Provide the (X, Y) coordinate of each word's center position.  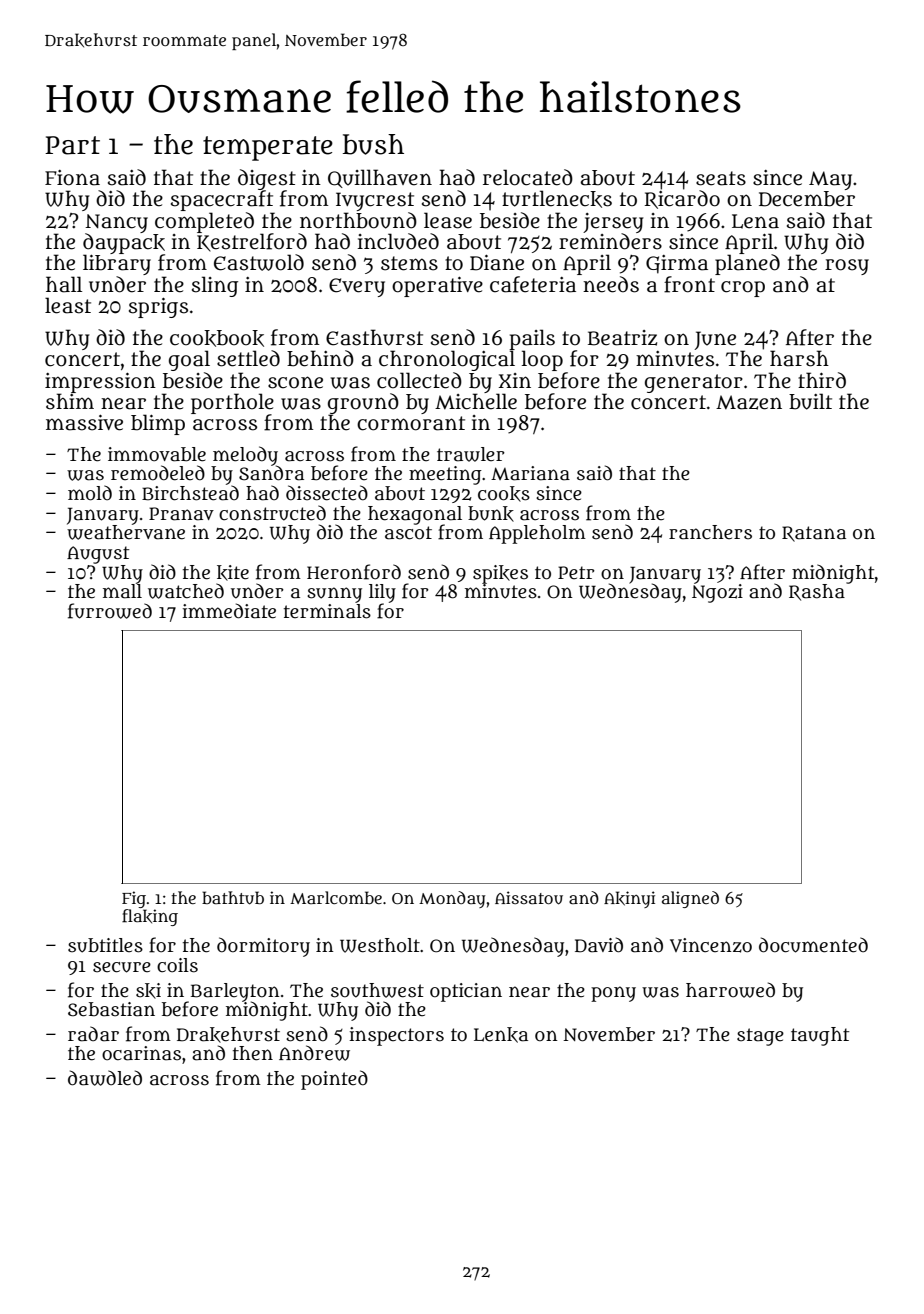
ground (363, 404)
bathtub (233, 898)
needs (611, 284)
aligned (690, 899)
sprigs (158, 308)
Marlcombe (336, 897)
